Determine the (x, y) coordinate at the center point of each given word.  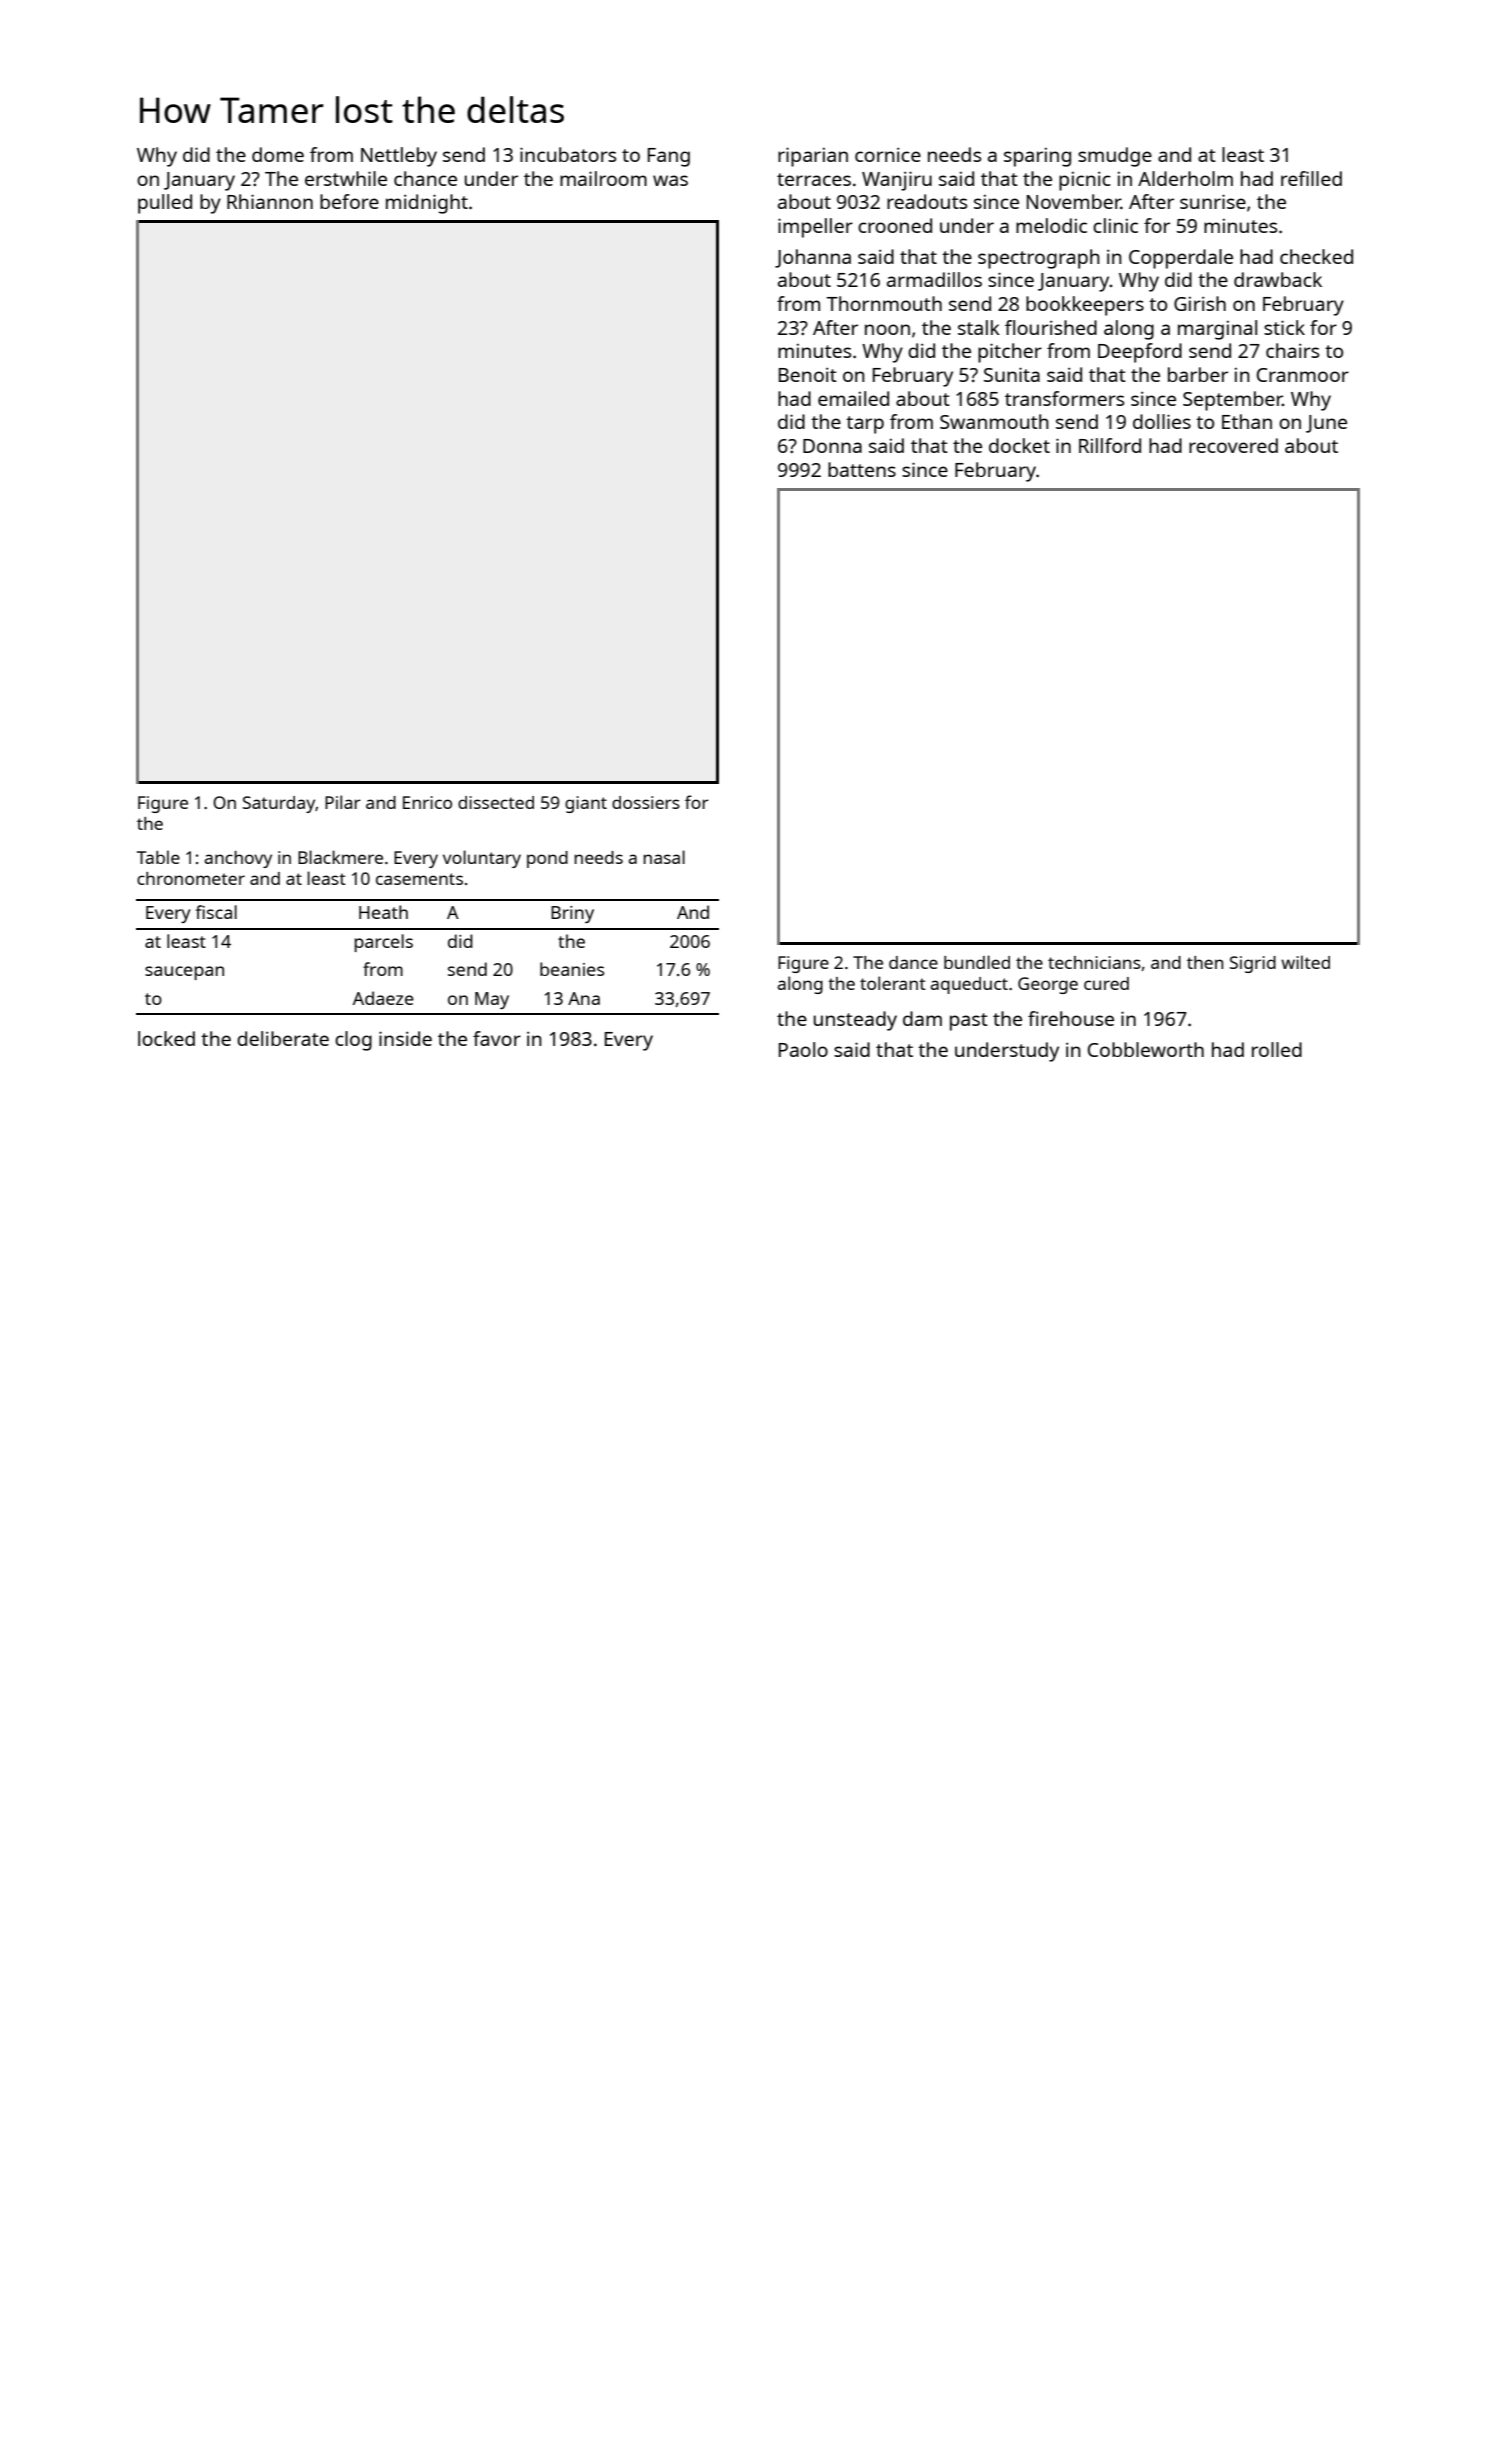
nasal (664, 857)
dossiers (646, 802)
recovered (1233, 445)
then (1205, 962)
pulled (165, 204)
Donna (832, 446)
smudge (1115, 157)
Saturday (279, 804)
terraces (814, 179)
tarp (865, 425)
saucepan (184, 973)
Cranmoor (1303, 375)
